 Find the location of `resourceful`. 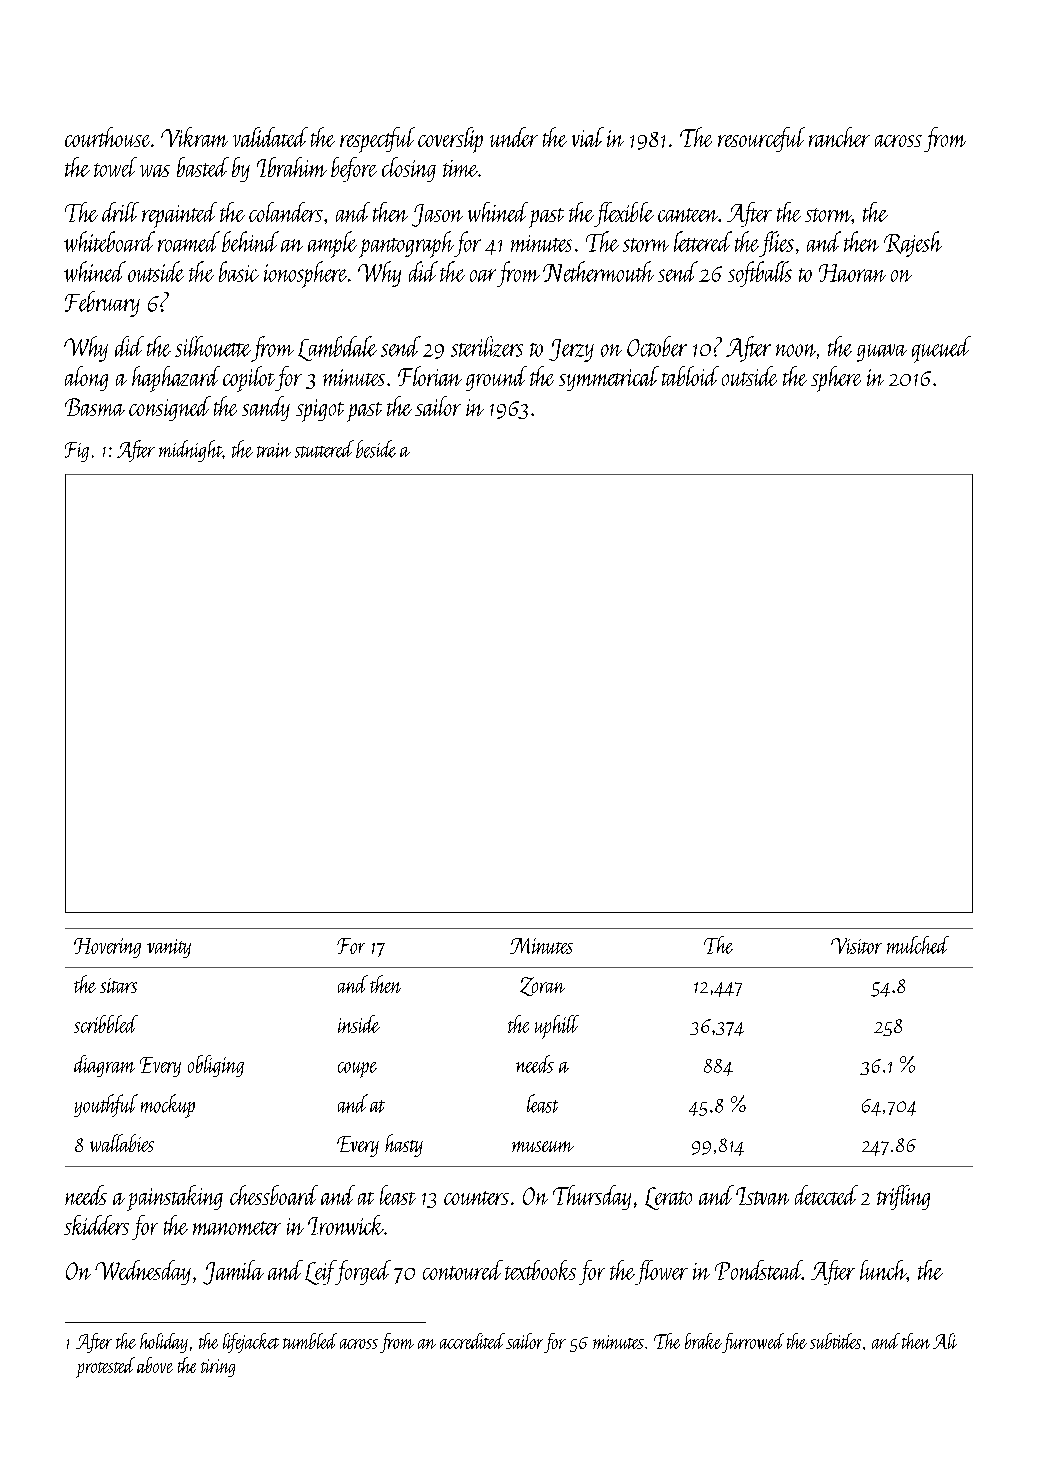

resourceful is located at coordinates (761, 139).
